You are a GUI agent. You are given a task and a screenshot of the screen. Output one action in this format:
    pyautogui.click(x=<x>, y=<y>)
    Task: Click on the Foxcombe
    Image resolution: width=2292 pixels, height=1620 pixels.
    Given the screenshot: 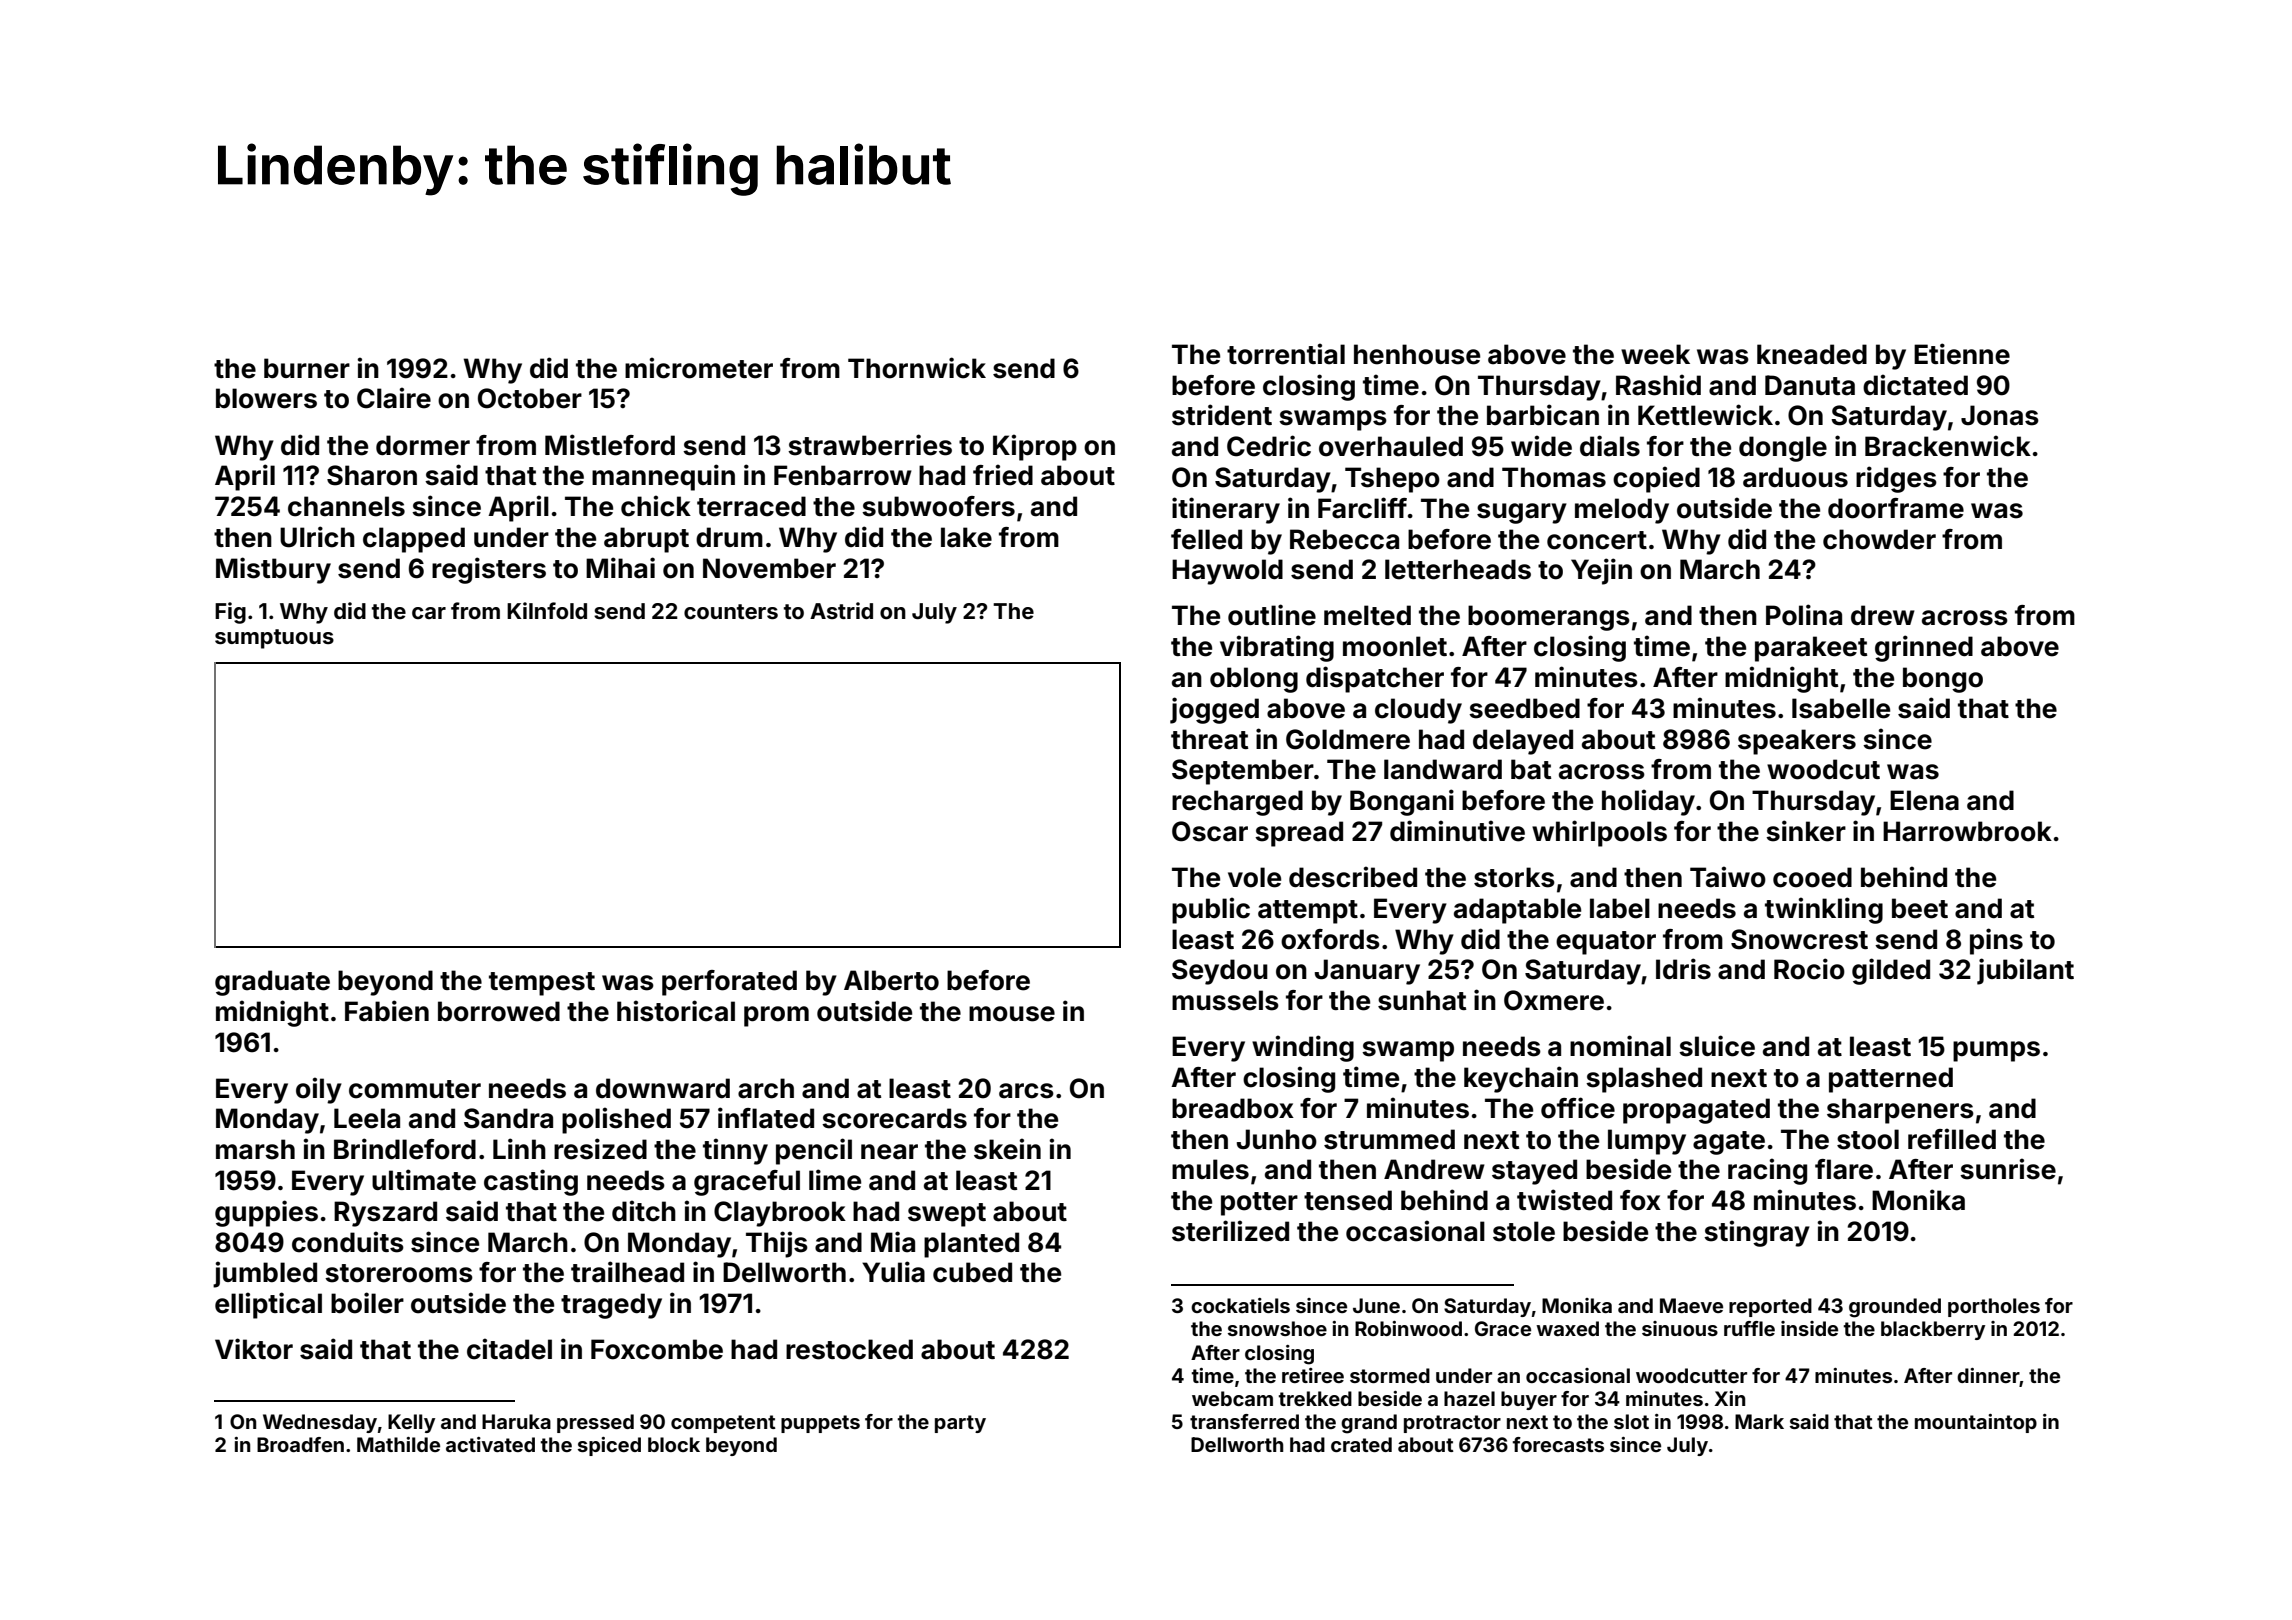 What is the action you would take?
    pyautogui.click(x=657, y=1349)
